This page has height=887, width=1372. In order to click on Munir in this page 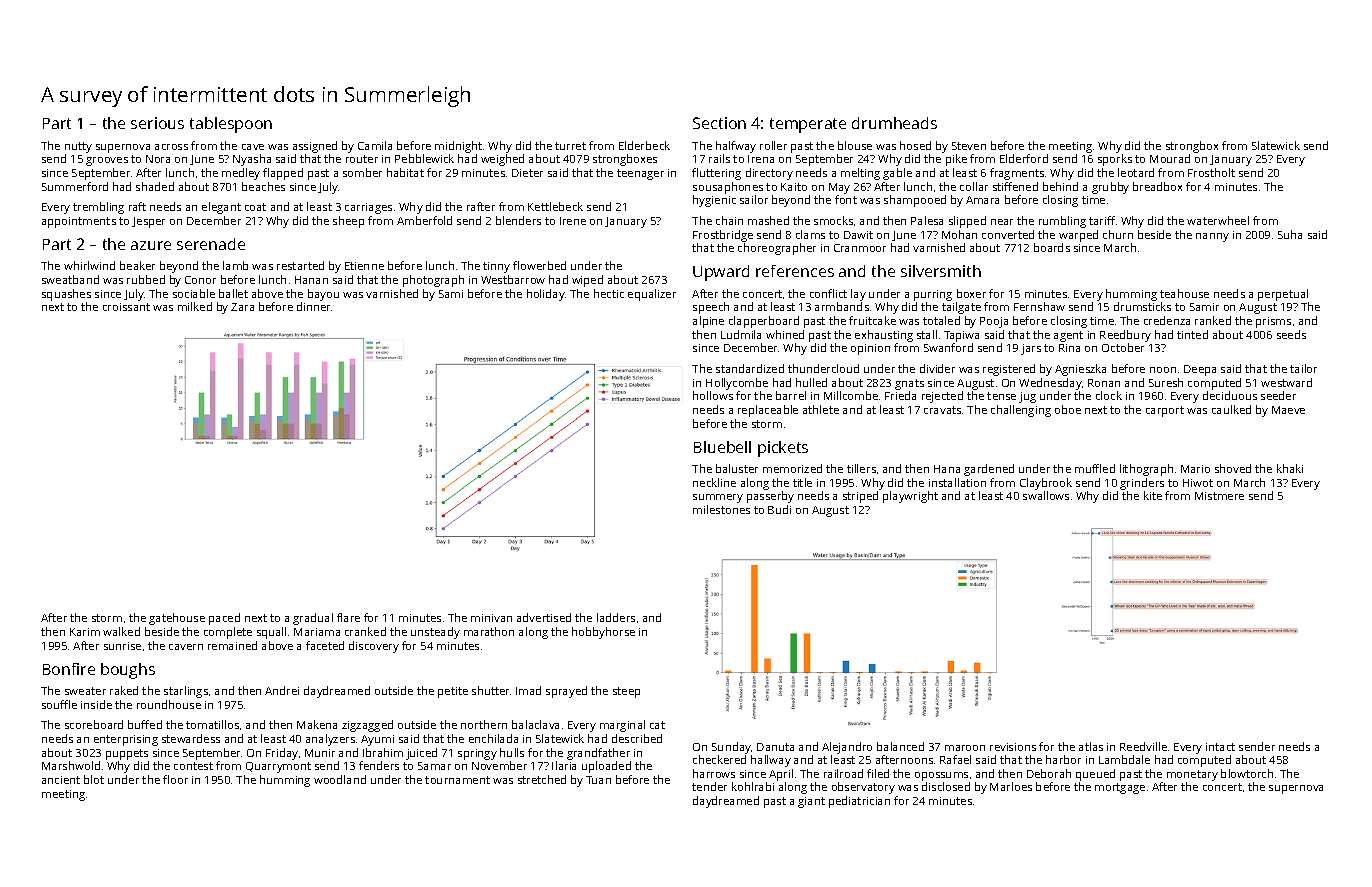, I will do `click(320, 753)`.
